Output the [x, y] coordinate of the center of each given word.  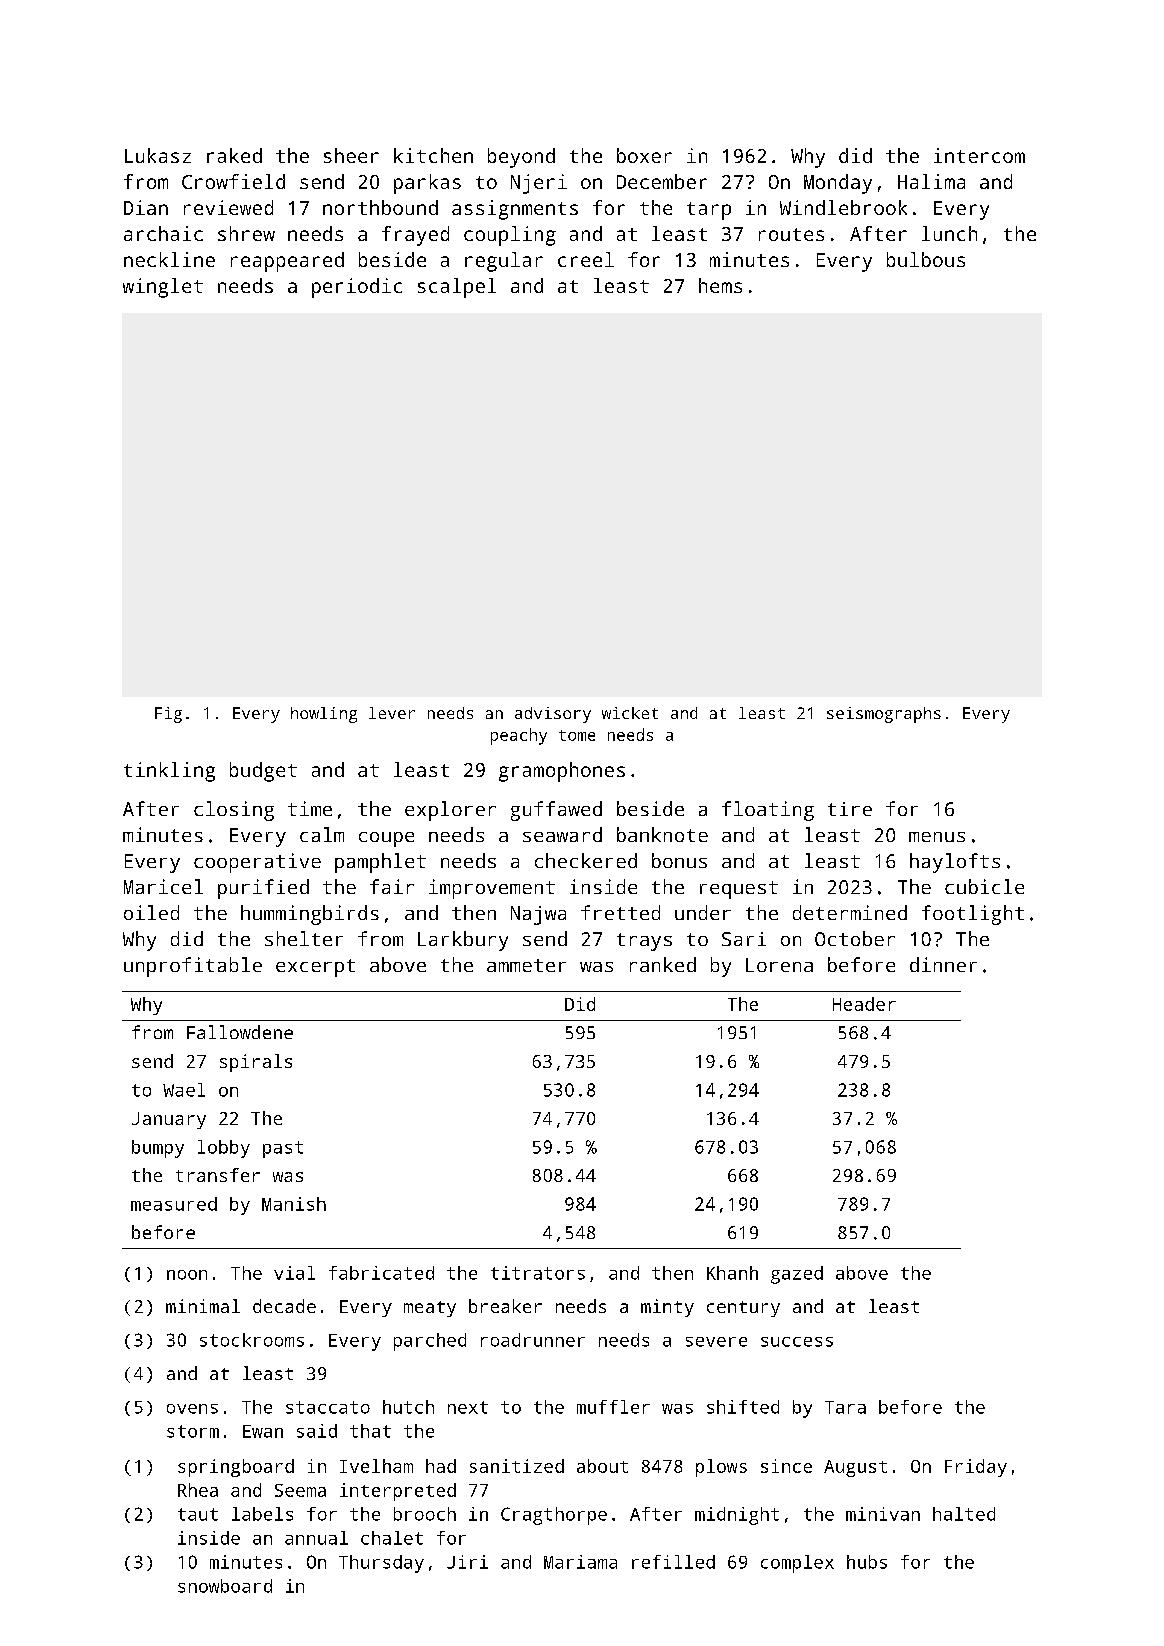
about [602, 1466]
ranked [663, 964]
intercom [979, 155]
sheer [351, 155]
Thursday [381, 1564]
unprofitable [193, 967]
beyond [521, 158]
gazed [797, 1275]
